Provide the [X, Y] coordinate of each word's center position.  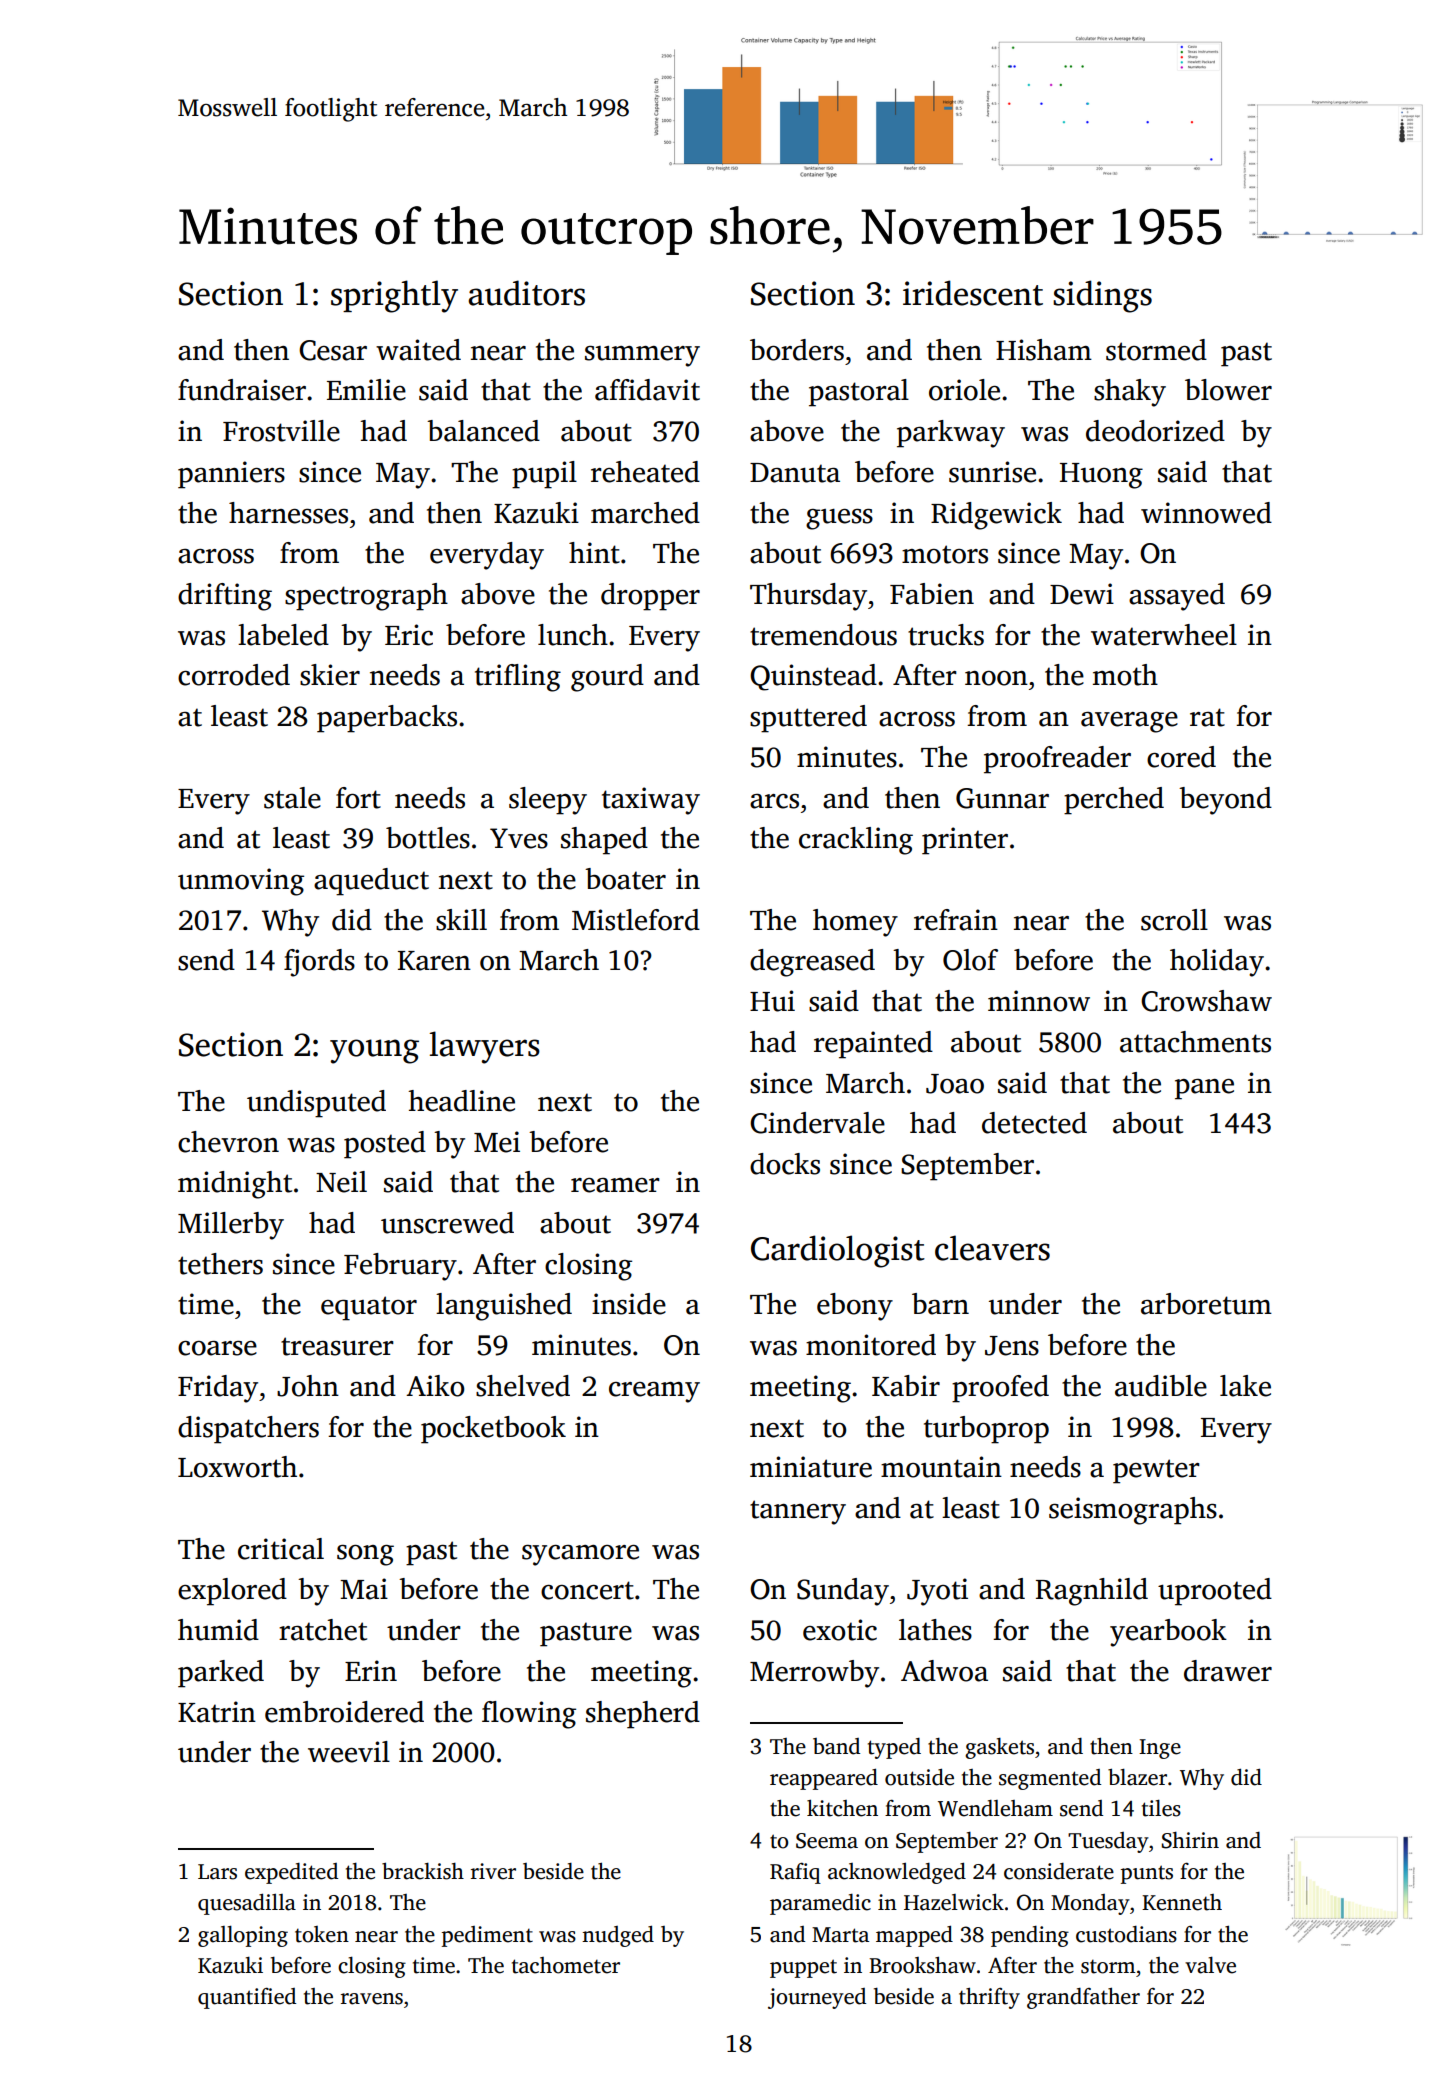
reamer [615, 1185]
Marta [840, 1935]
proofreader [1057, 760]
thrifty [989, 1998]
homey [855, 923]
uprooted [1215, 1592]
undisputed [316, 1104]
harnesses [288, 513]
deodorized [1155, 431]
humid [218, 1630]
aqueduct [371, 882]
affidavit [647, 390]
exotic [840, 1630]
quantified [247, 1998]
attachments [1195, 1042]
